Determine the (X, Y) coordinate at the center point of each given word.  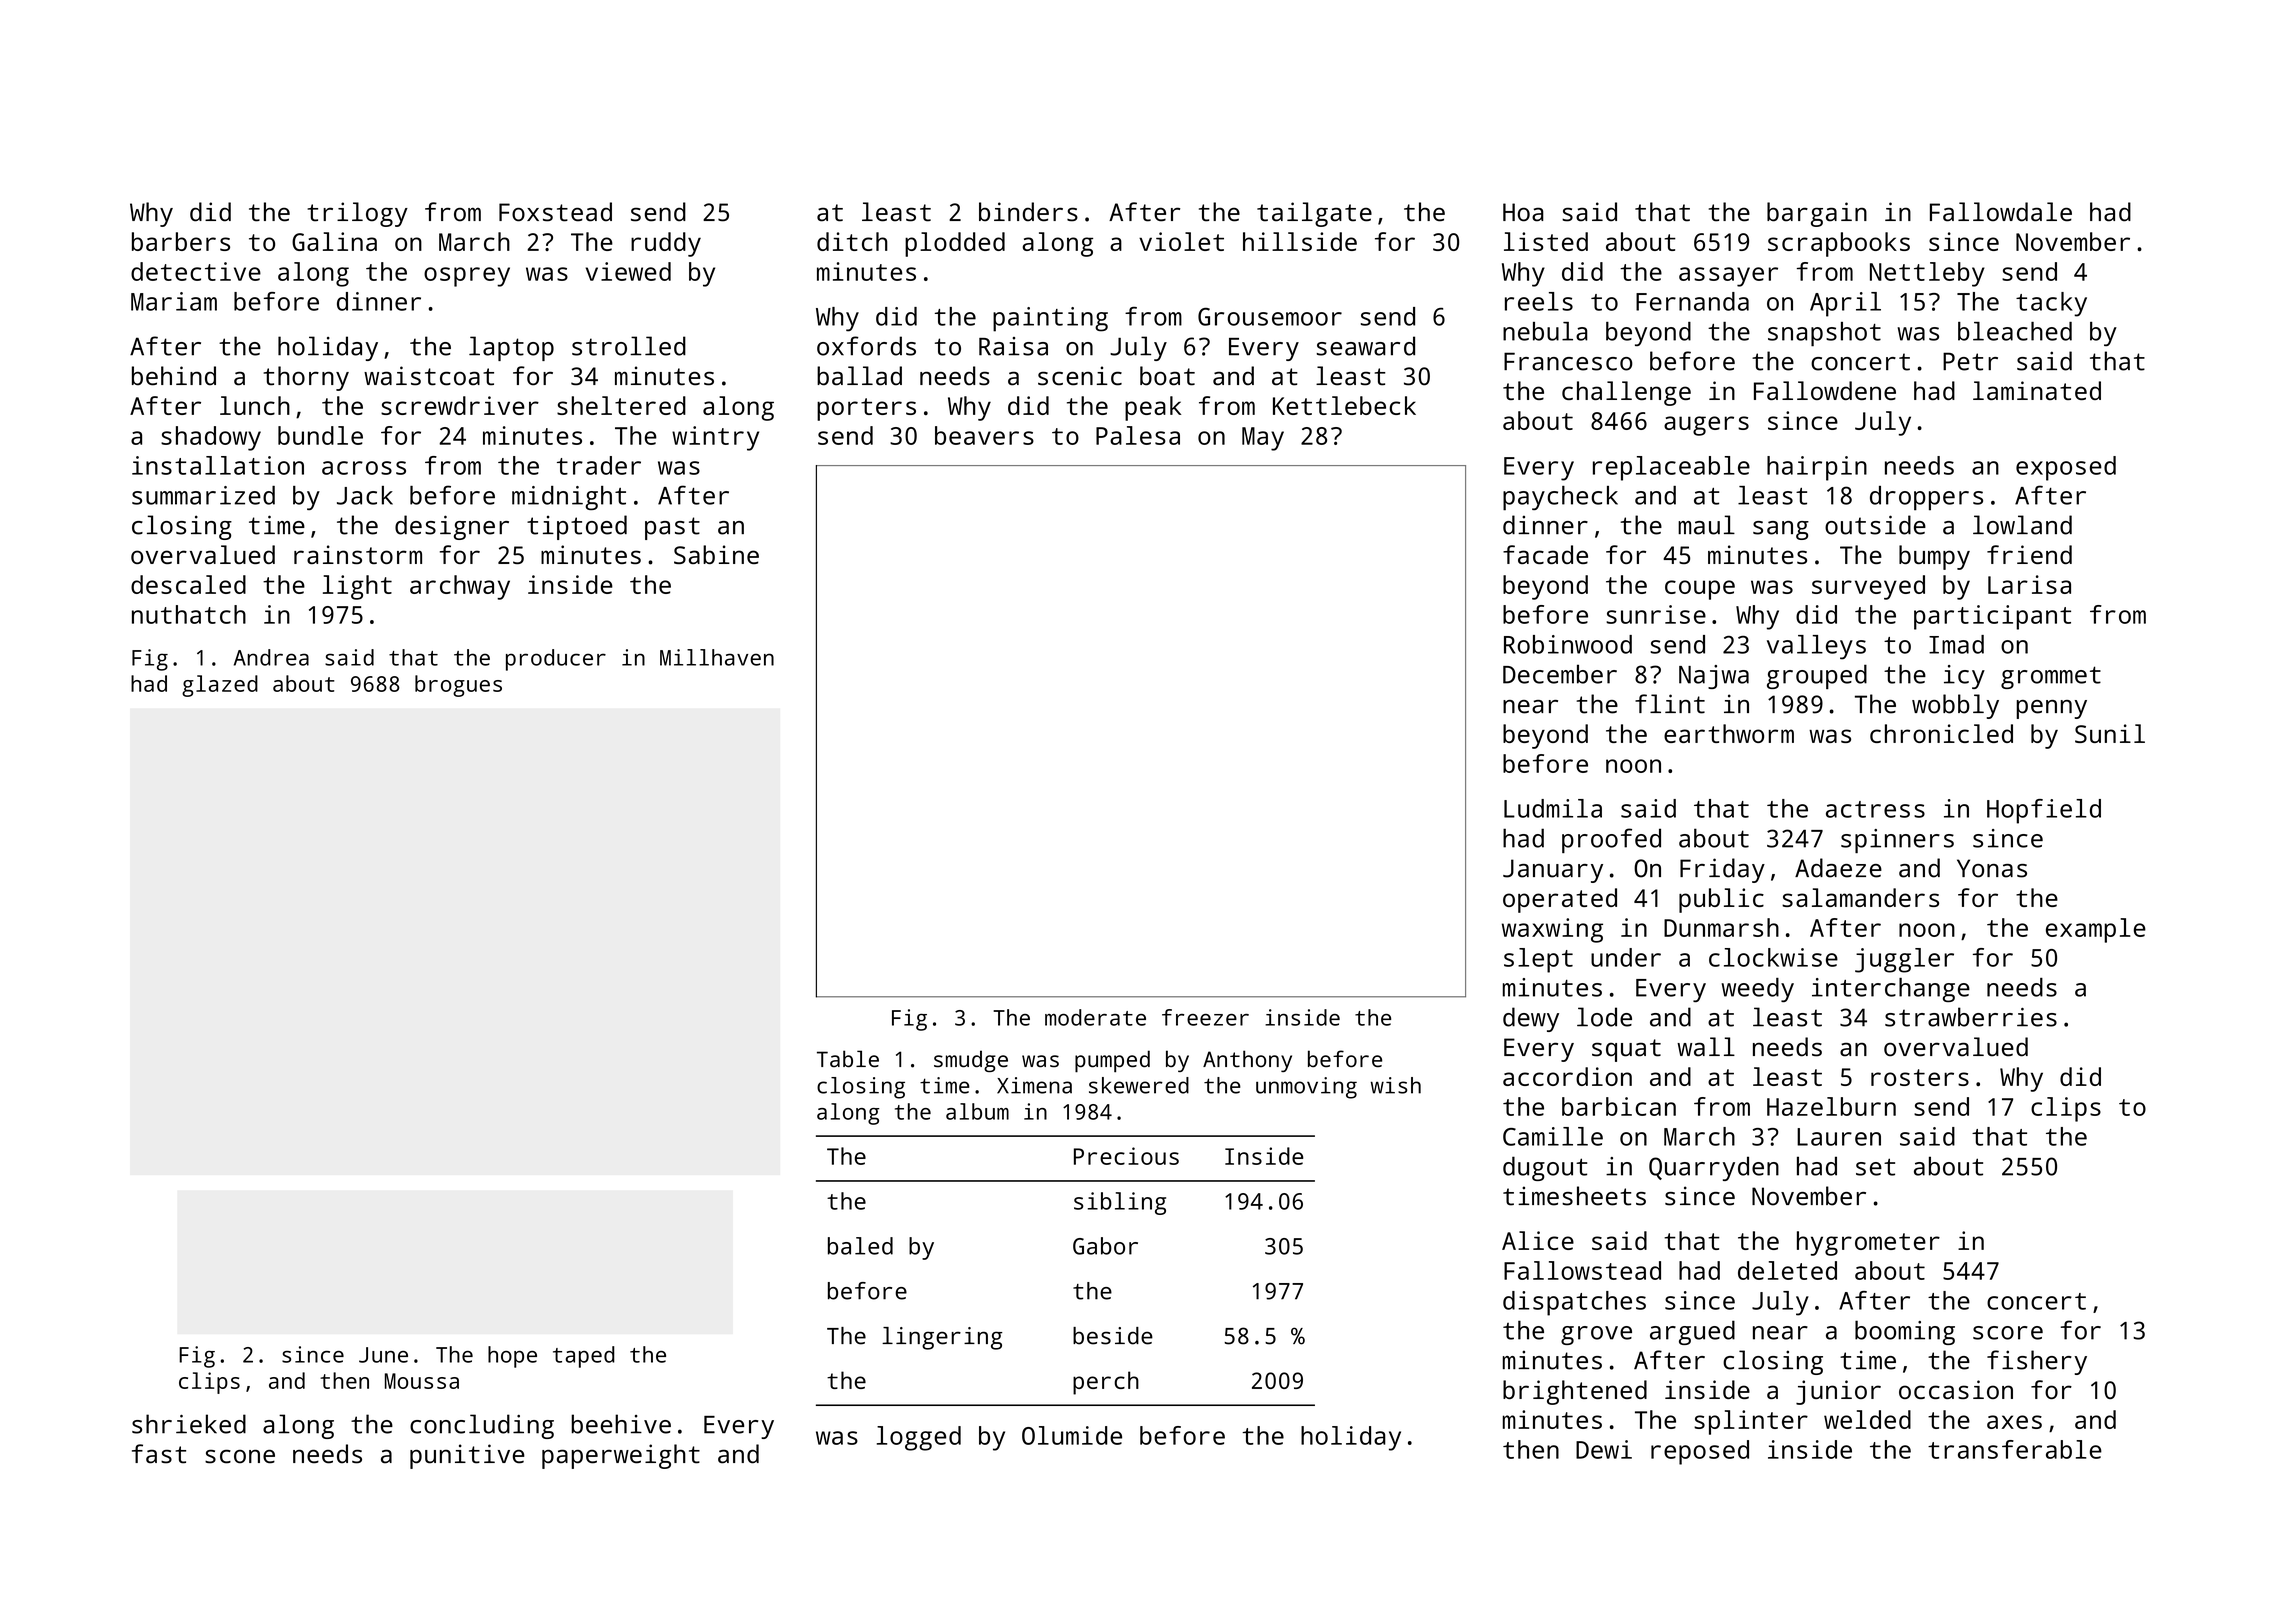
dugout (1545, 1168)
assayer (1728, 277)
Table (848, 1059)
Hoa (1523, 212)
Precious (1126, 1156)
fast (159, 1454)
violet (1181, 241)
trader (599, 465)
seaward (1366, 346)
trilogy (357, 214)
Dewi (1604, 1449)
